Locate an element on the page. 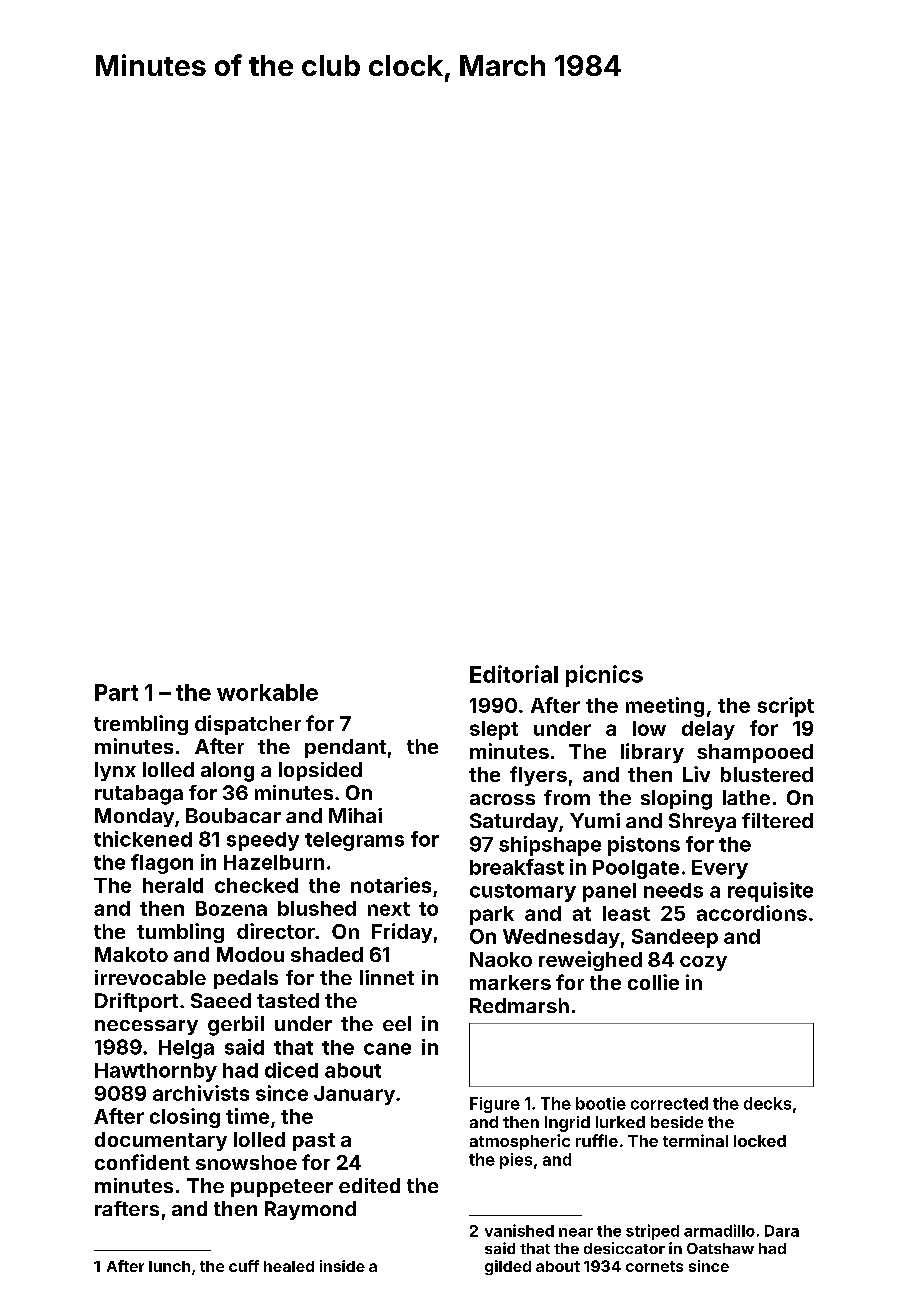  cornets is located at coordinates (654, 1266).
